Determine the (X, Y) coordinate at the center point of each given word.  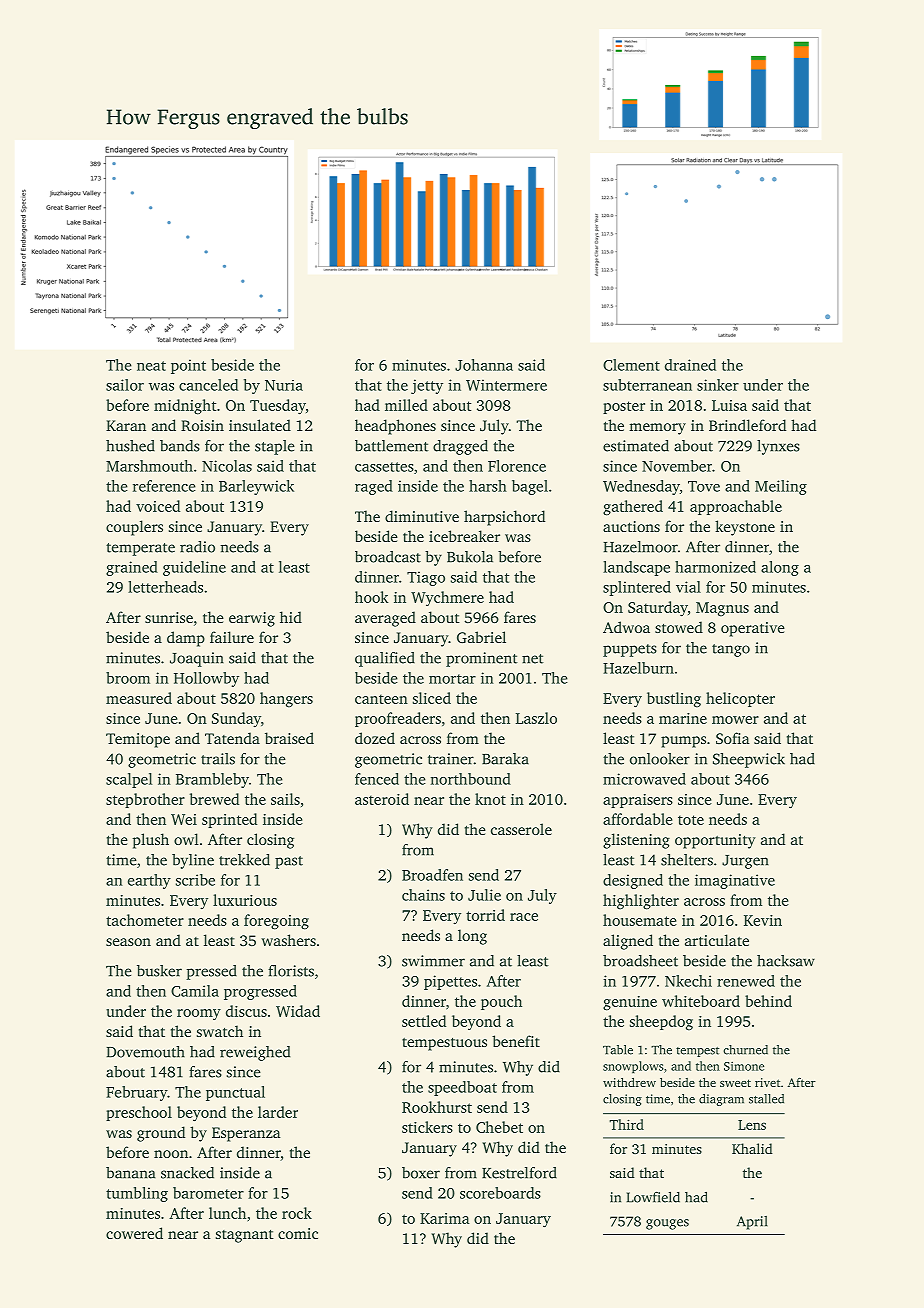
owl (186, 839)
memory (657, 429)
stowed (679, 627)
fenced (377, 779)
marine (683, 718)
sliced (432, 698)
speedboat (462, 1088)
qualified (385, 659)
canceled (208, 385)
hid (291, 617)
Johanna (484, 365)
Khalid (752, 1148)
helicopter (740, 699)
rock (297, 1213)
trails (218, 759)
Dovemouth (145, 1052)
